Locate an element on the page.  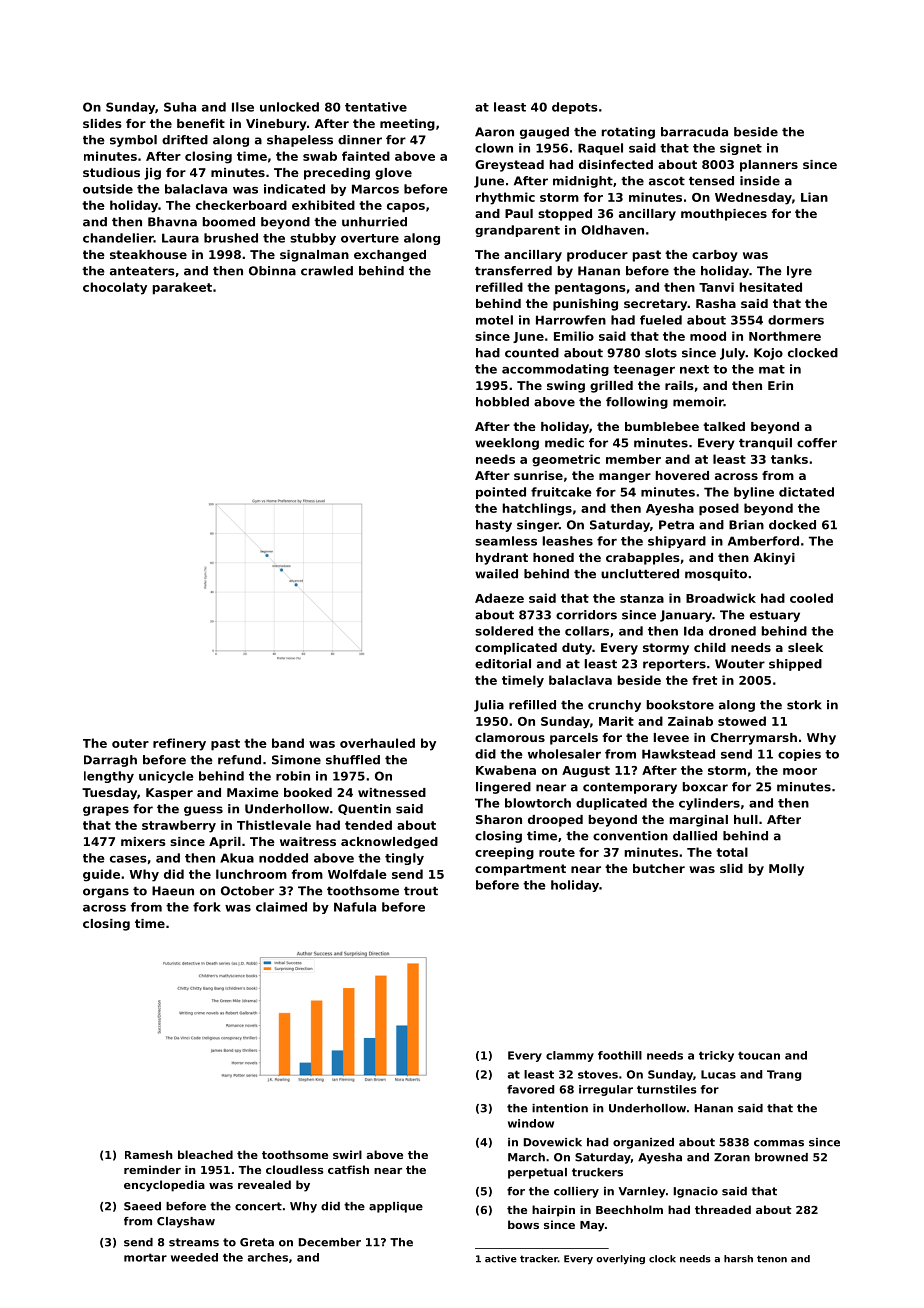
clammy is located at coordinates (570, 1056).
